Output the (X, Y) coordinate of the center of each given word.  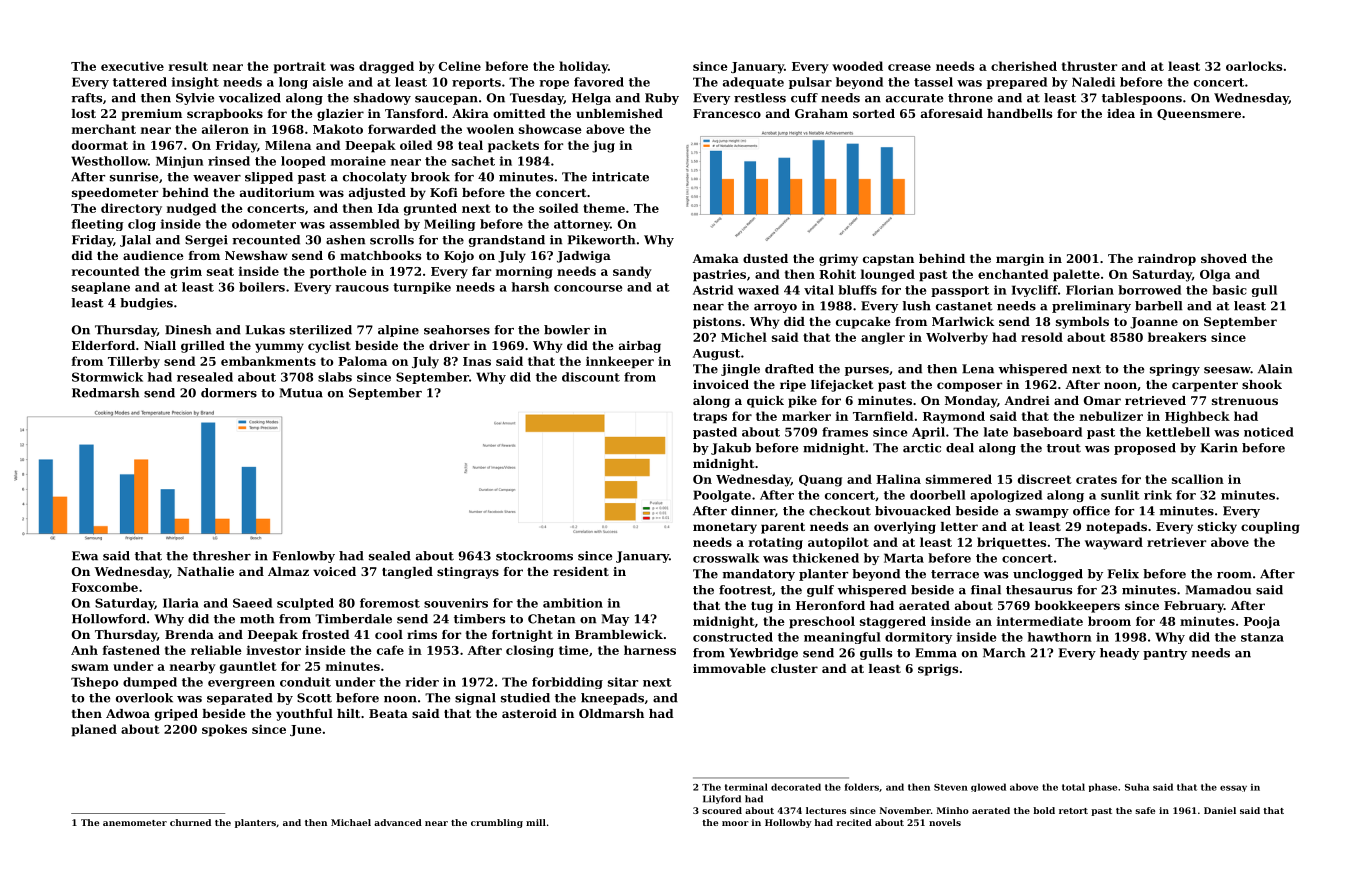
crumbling (497, 823)
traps (710, 418)
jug (603, 146)
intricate (620, 177)
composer (969, 387)
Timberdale (353, 619)
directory (131, 209)
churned (190, 822)
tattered (140, 82)
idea (1121, 113)
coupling (1270, 528)
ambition (573, 603)
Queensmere (1199, 114)
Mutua (301, 393)
